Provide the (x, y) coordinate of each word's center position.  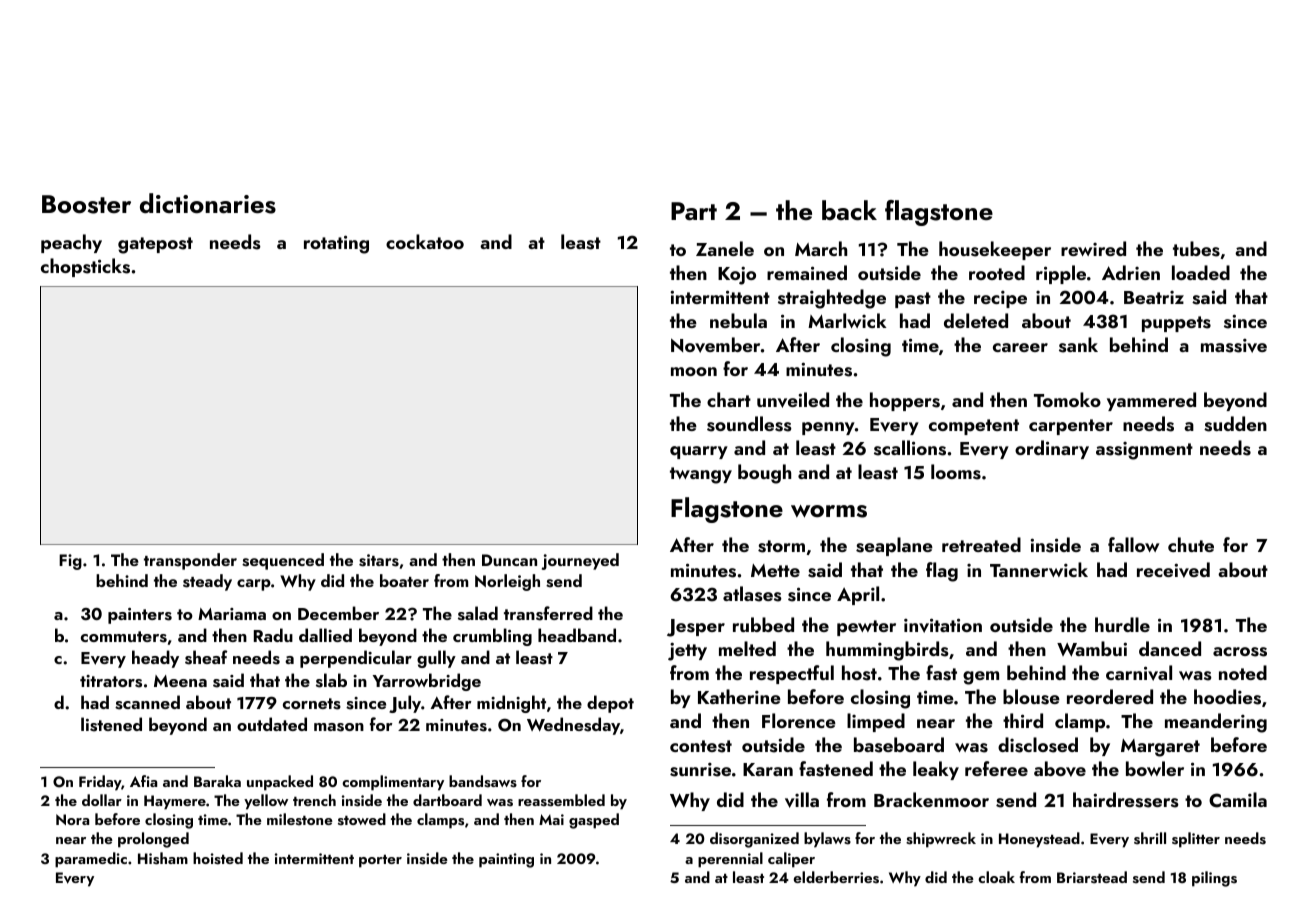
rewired (1093, 248)
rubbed (763, 624)
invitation (943, 625)
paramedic (91, 860)
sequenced (283, 561)
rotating (336, 244)
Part (694, 211)
